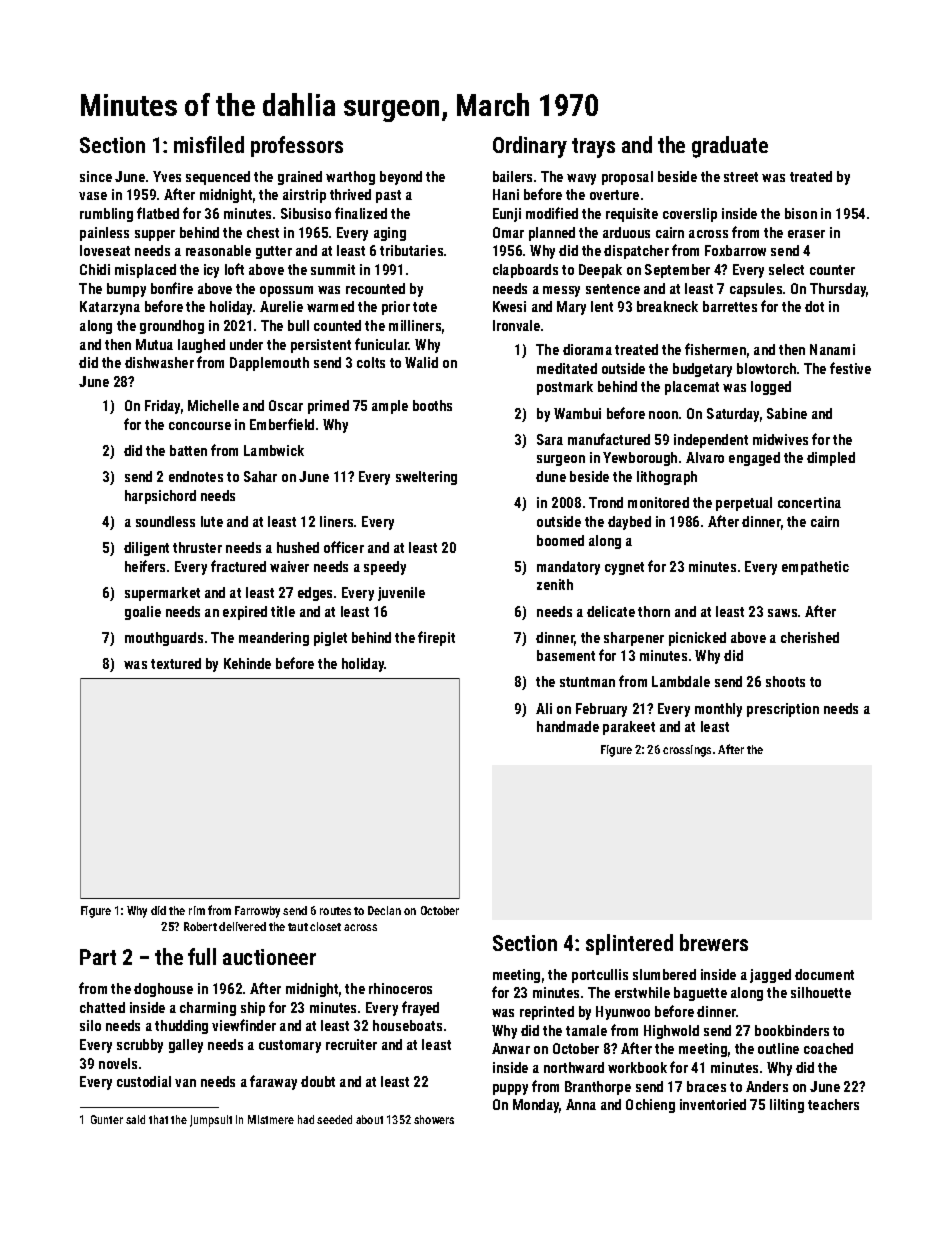  I want to click on beyond, so click(401, 178).
